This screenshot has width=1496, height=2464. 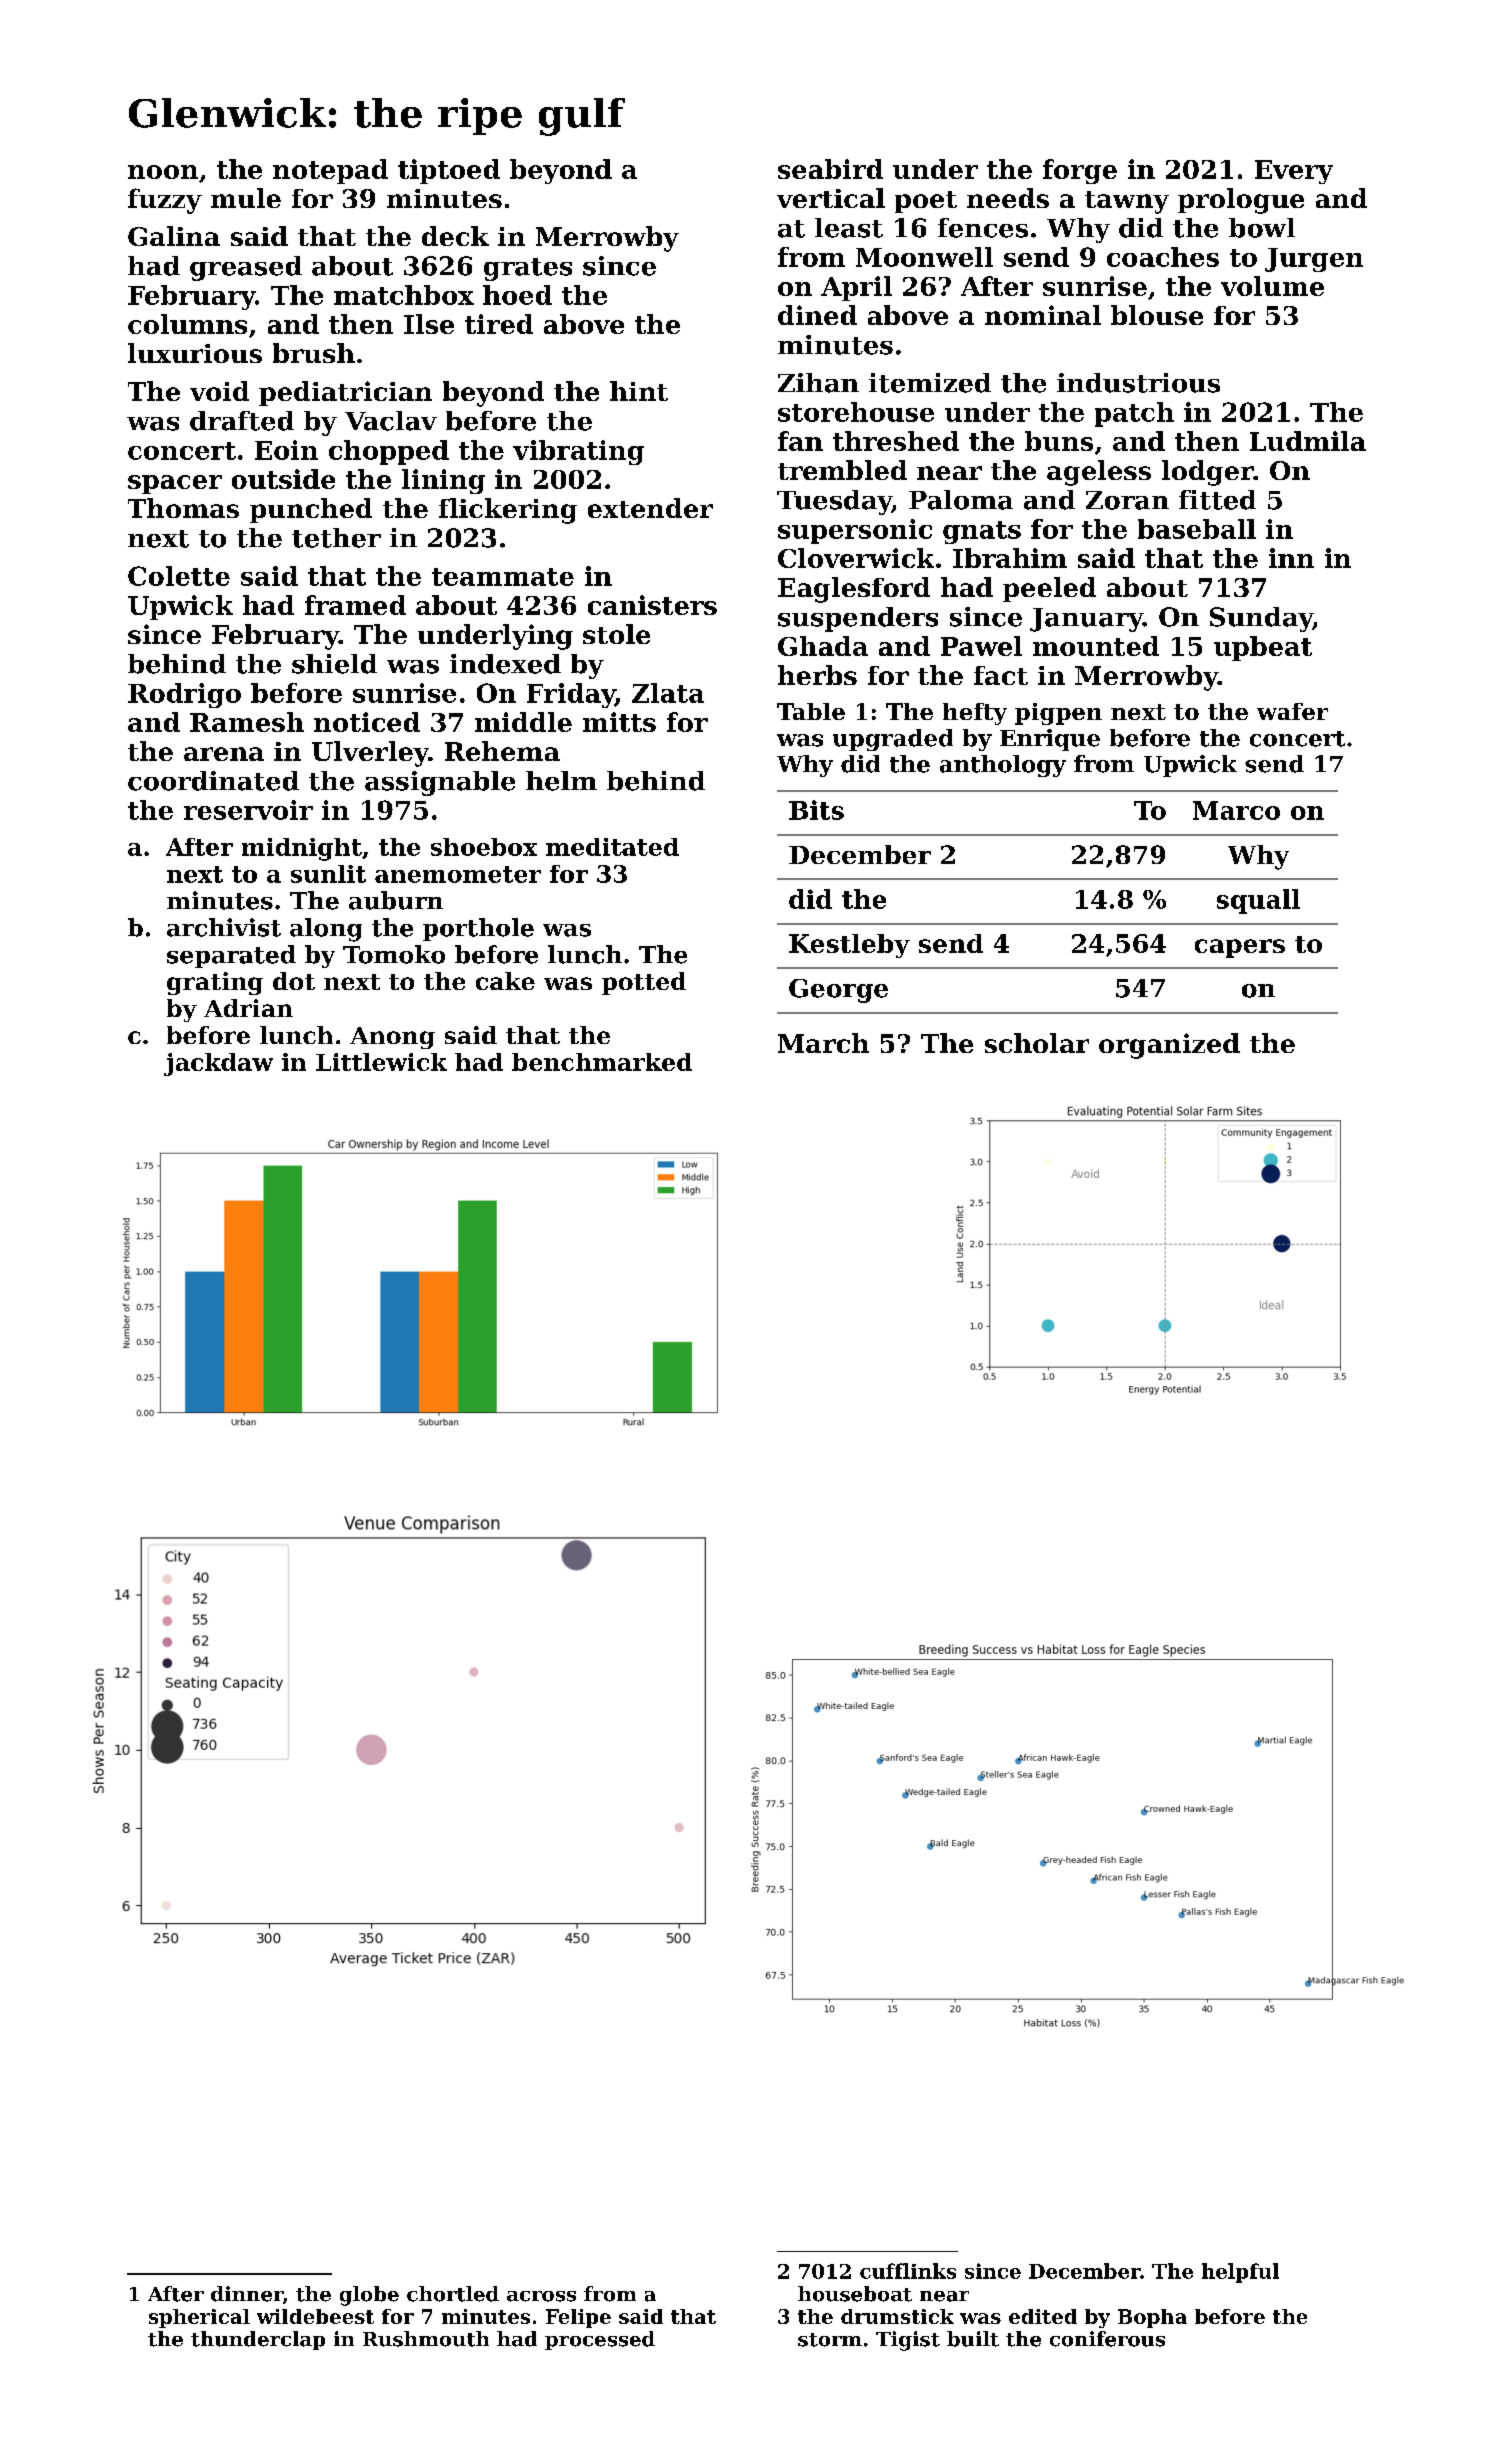 What do you see at coordinates (1080, 171) in the screenshot?
I see `forge` at bounding box center [1080, 171].
